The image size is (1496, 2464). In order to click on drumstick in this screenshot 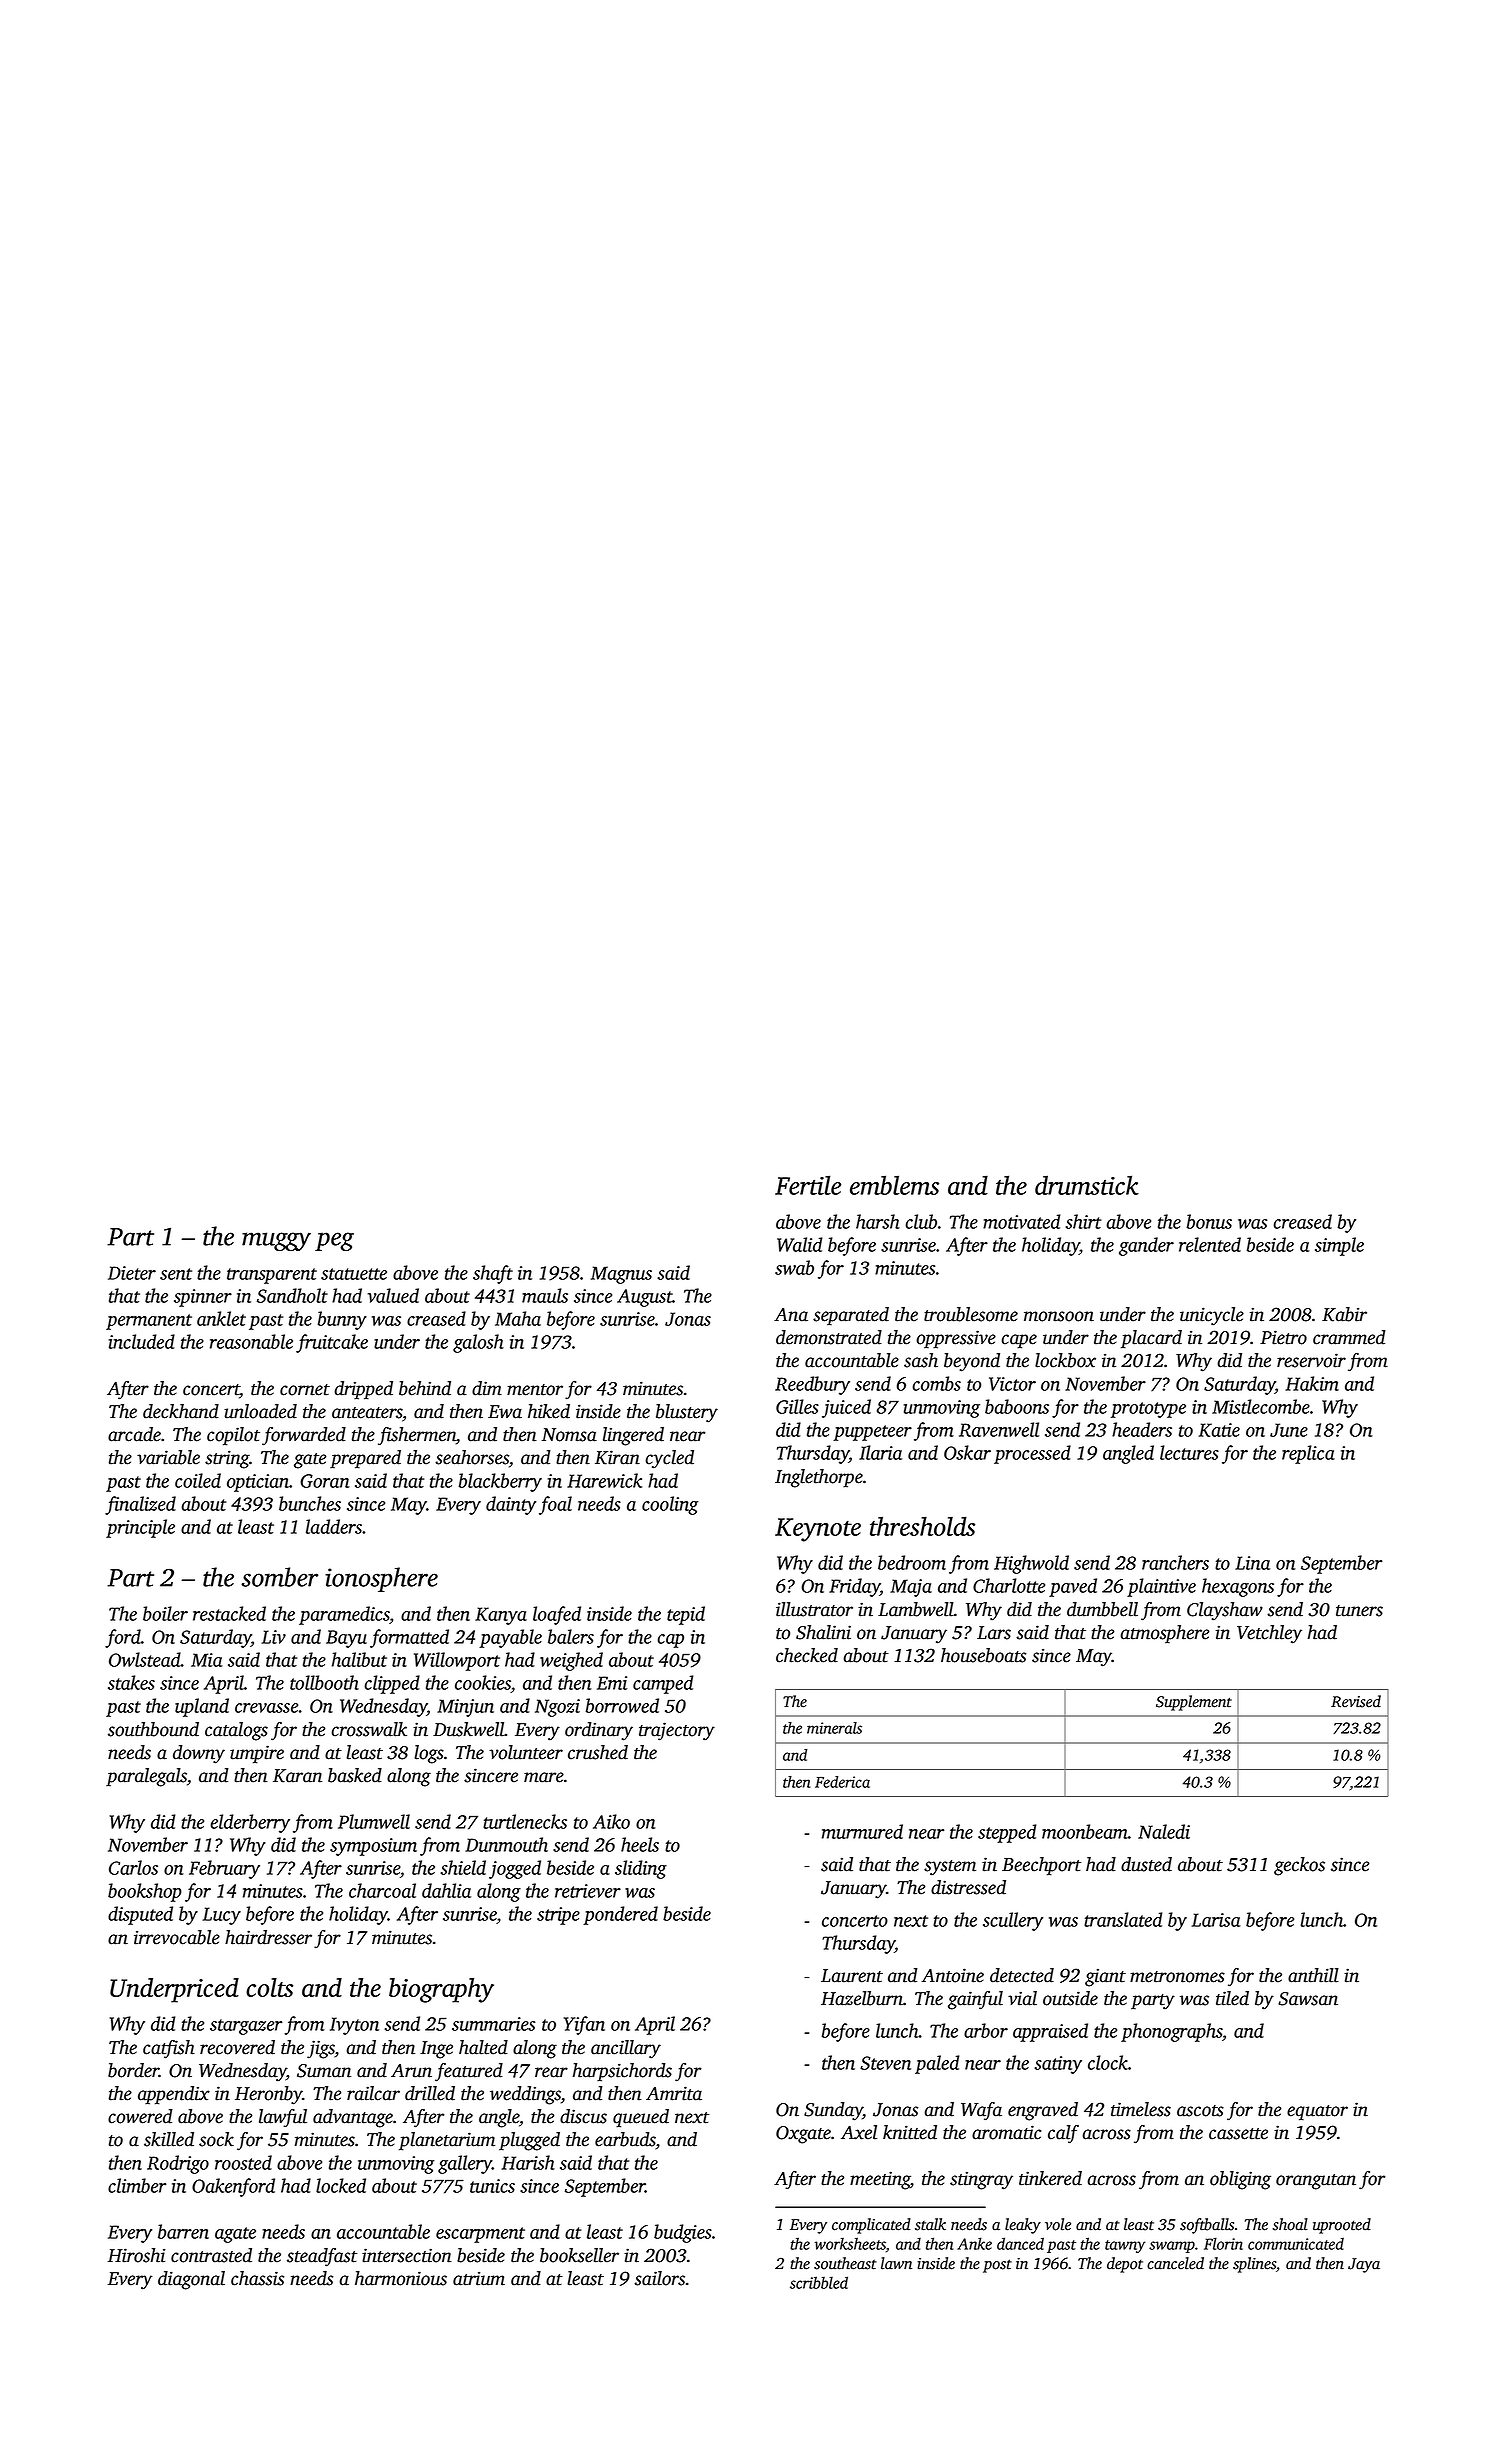, I will do `click(1087, 1185)`.
